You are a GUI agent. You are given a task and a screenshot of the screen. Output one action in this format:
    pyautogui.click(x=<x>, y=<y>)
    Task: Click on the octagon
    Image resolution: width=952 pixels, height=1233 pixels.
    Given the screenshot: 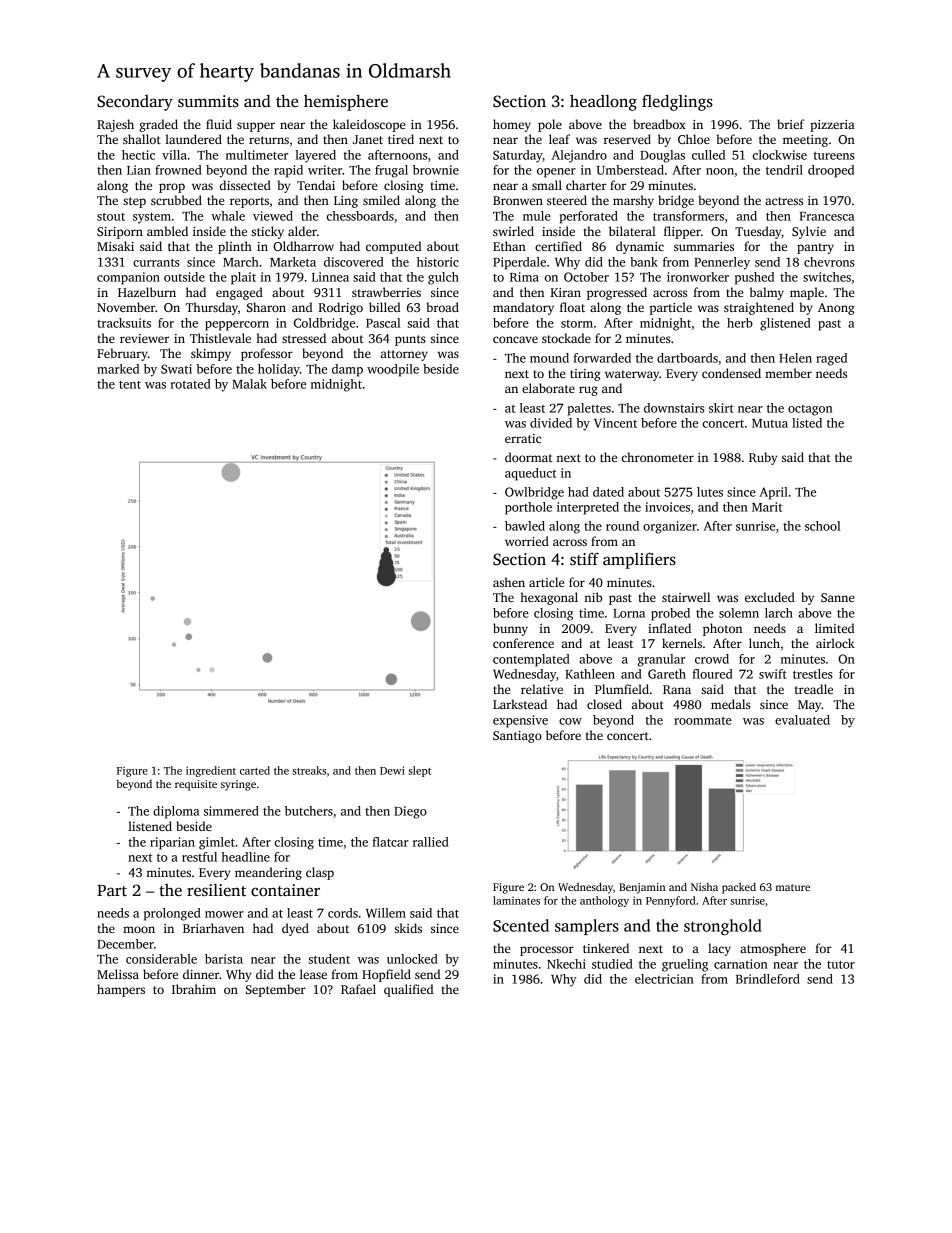 What is the action you would take?
    pyautogui.click(x=810, y=410)
